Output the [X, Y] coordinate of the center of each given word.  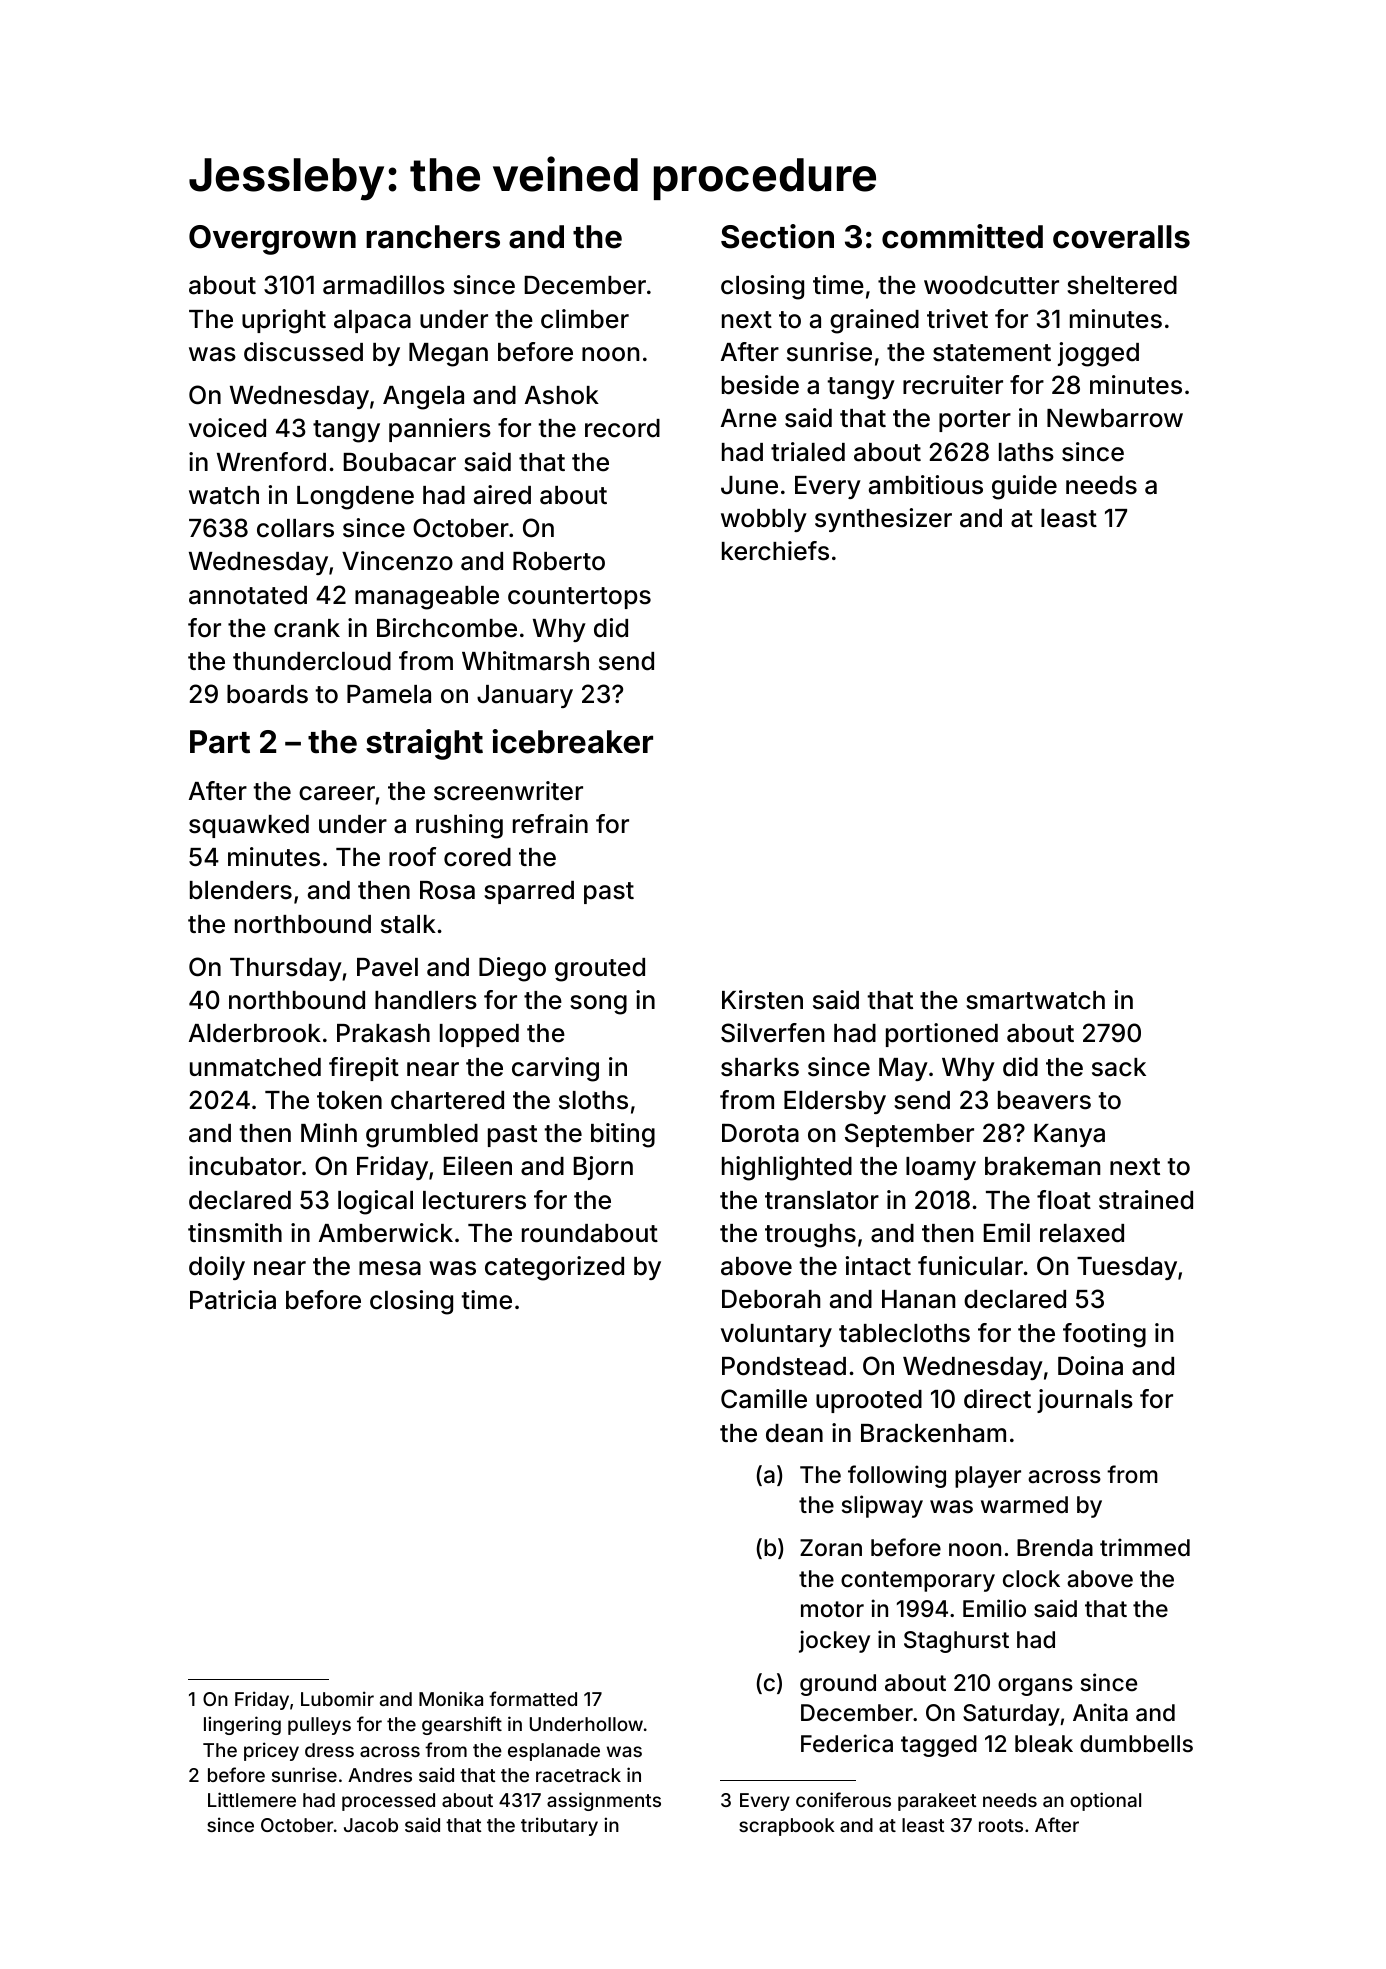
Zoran [831, 1548]
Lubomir [337, 1698]
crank [307, 628]
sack [1119, 1067]
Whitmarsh [525, 661]
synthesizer [883, 520]
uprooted [869, 1401]
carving [555, 1069]
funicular [970, 1266]
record [622, 428]
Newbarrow [1115, 418]
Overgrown [272, 240]
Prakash [383, 1033]
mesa [390, 1268]
